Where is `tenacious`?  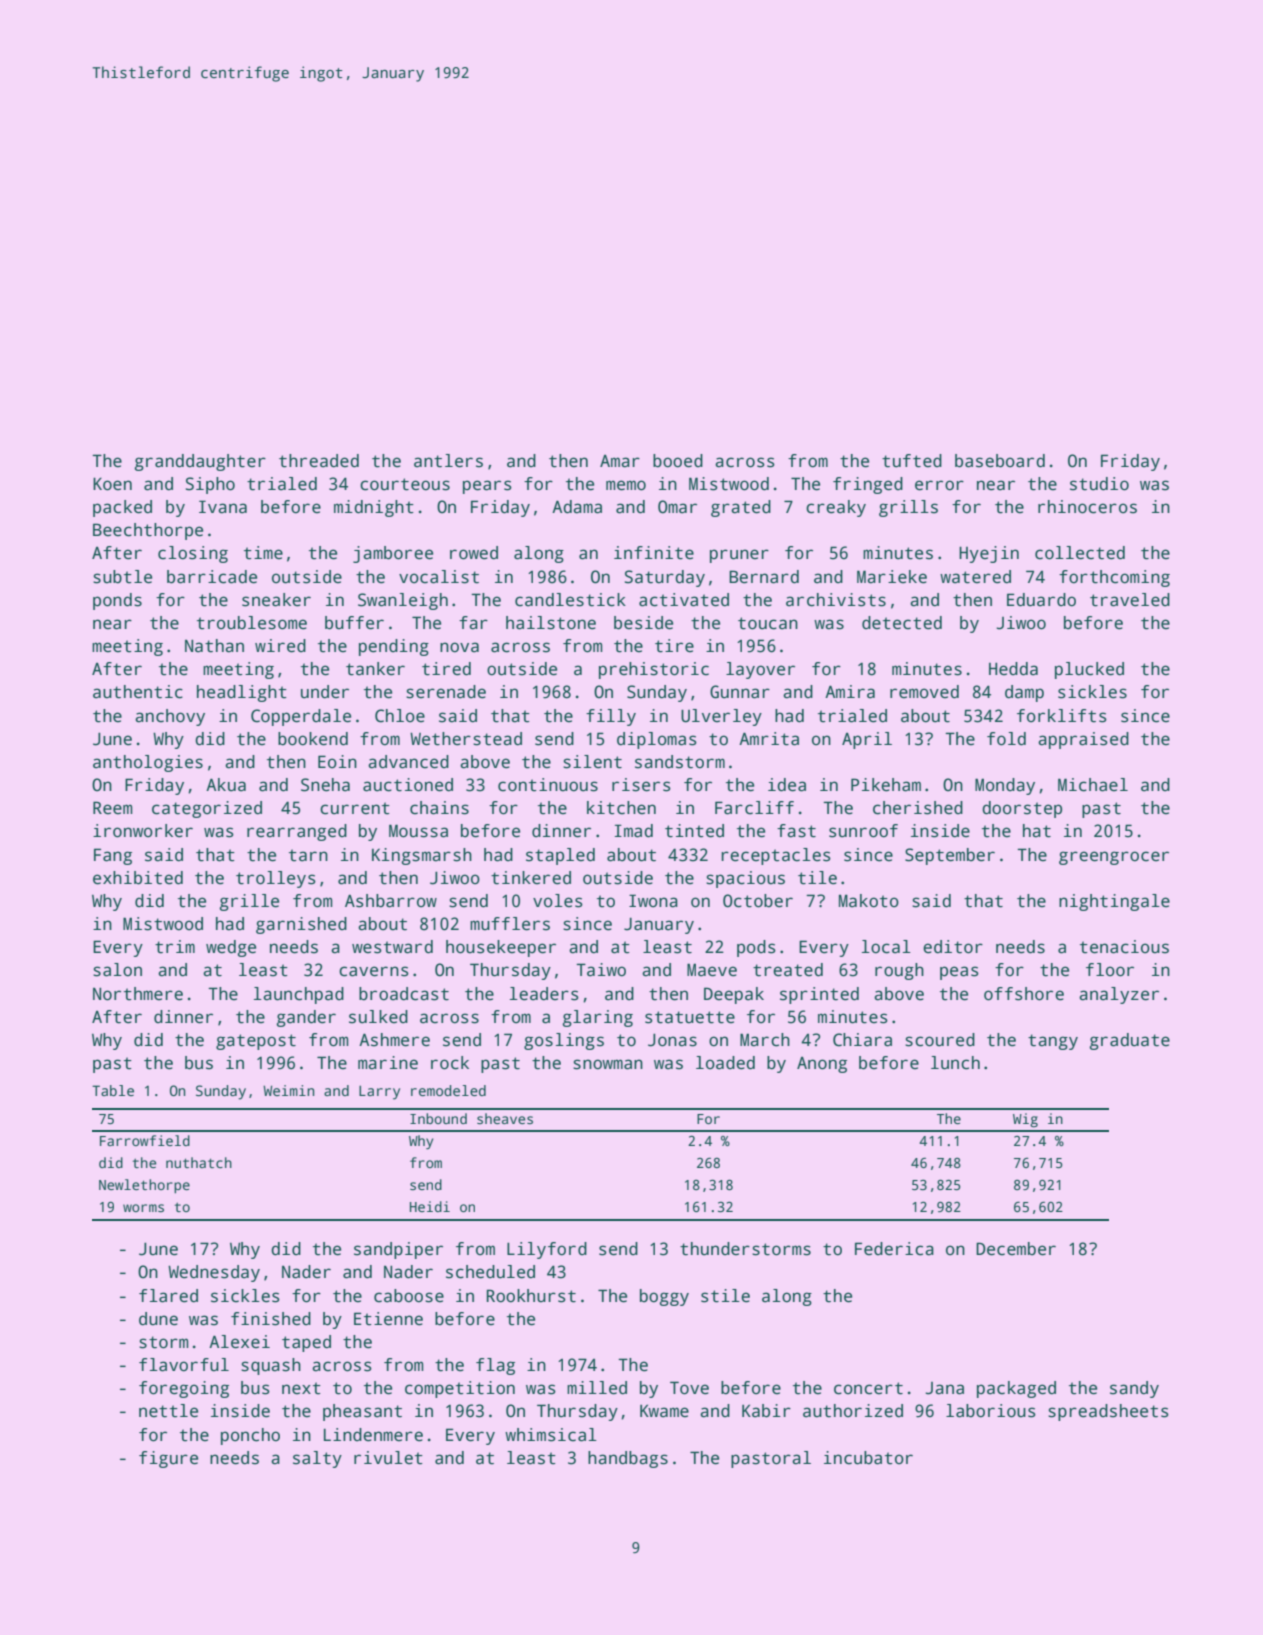
tenacious is located at coordinates (1124, 947).
